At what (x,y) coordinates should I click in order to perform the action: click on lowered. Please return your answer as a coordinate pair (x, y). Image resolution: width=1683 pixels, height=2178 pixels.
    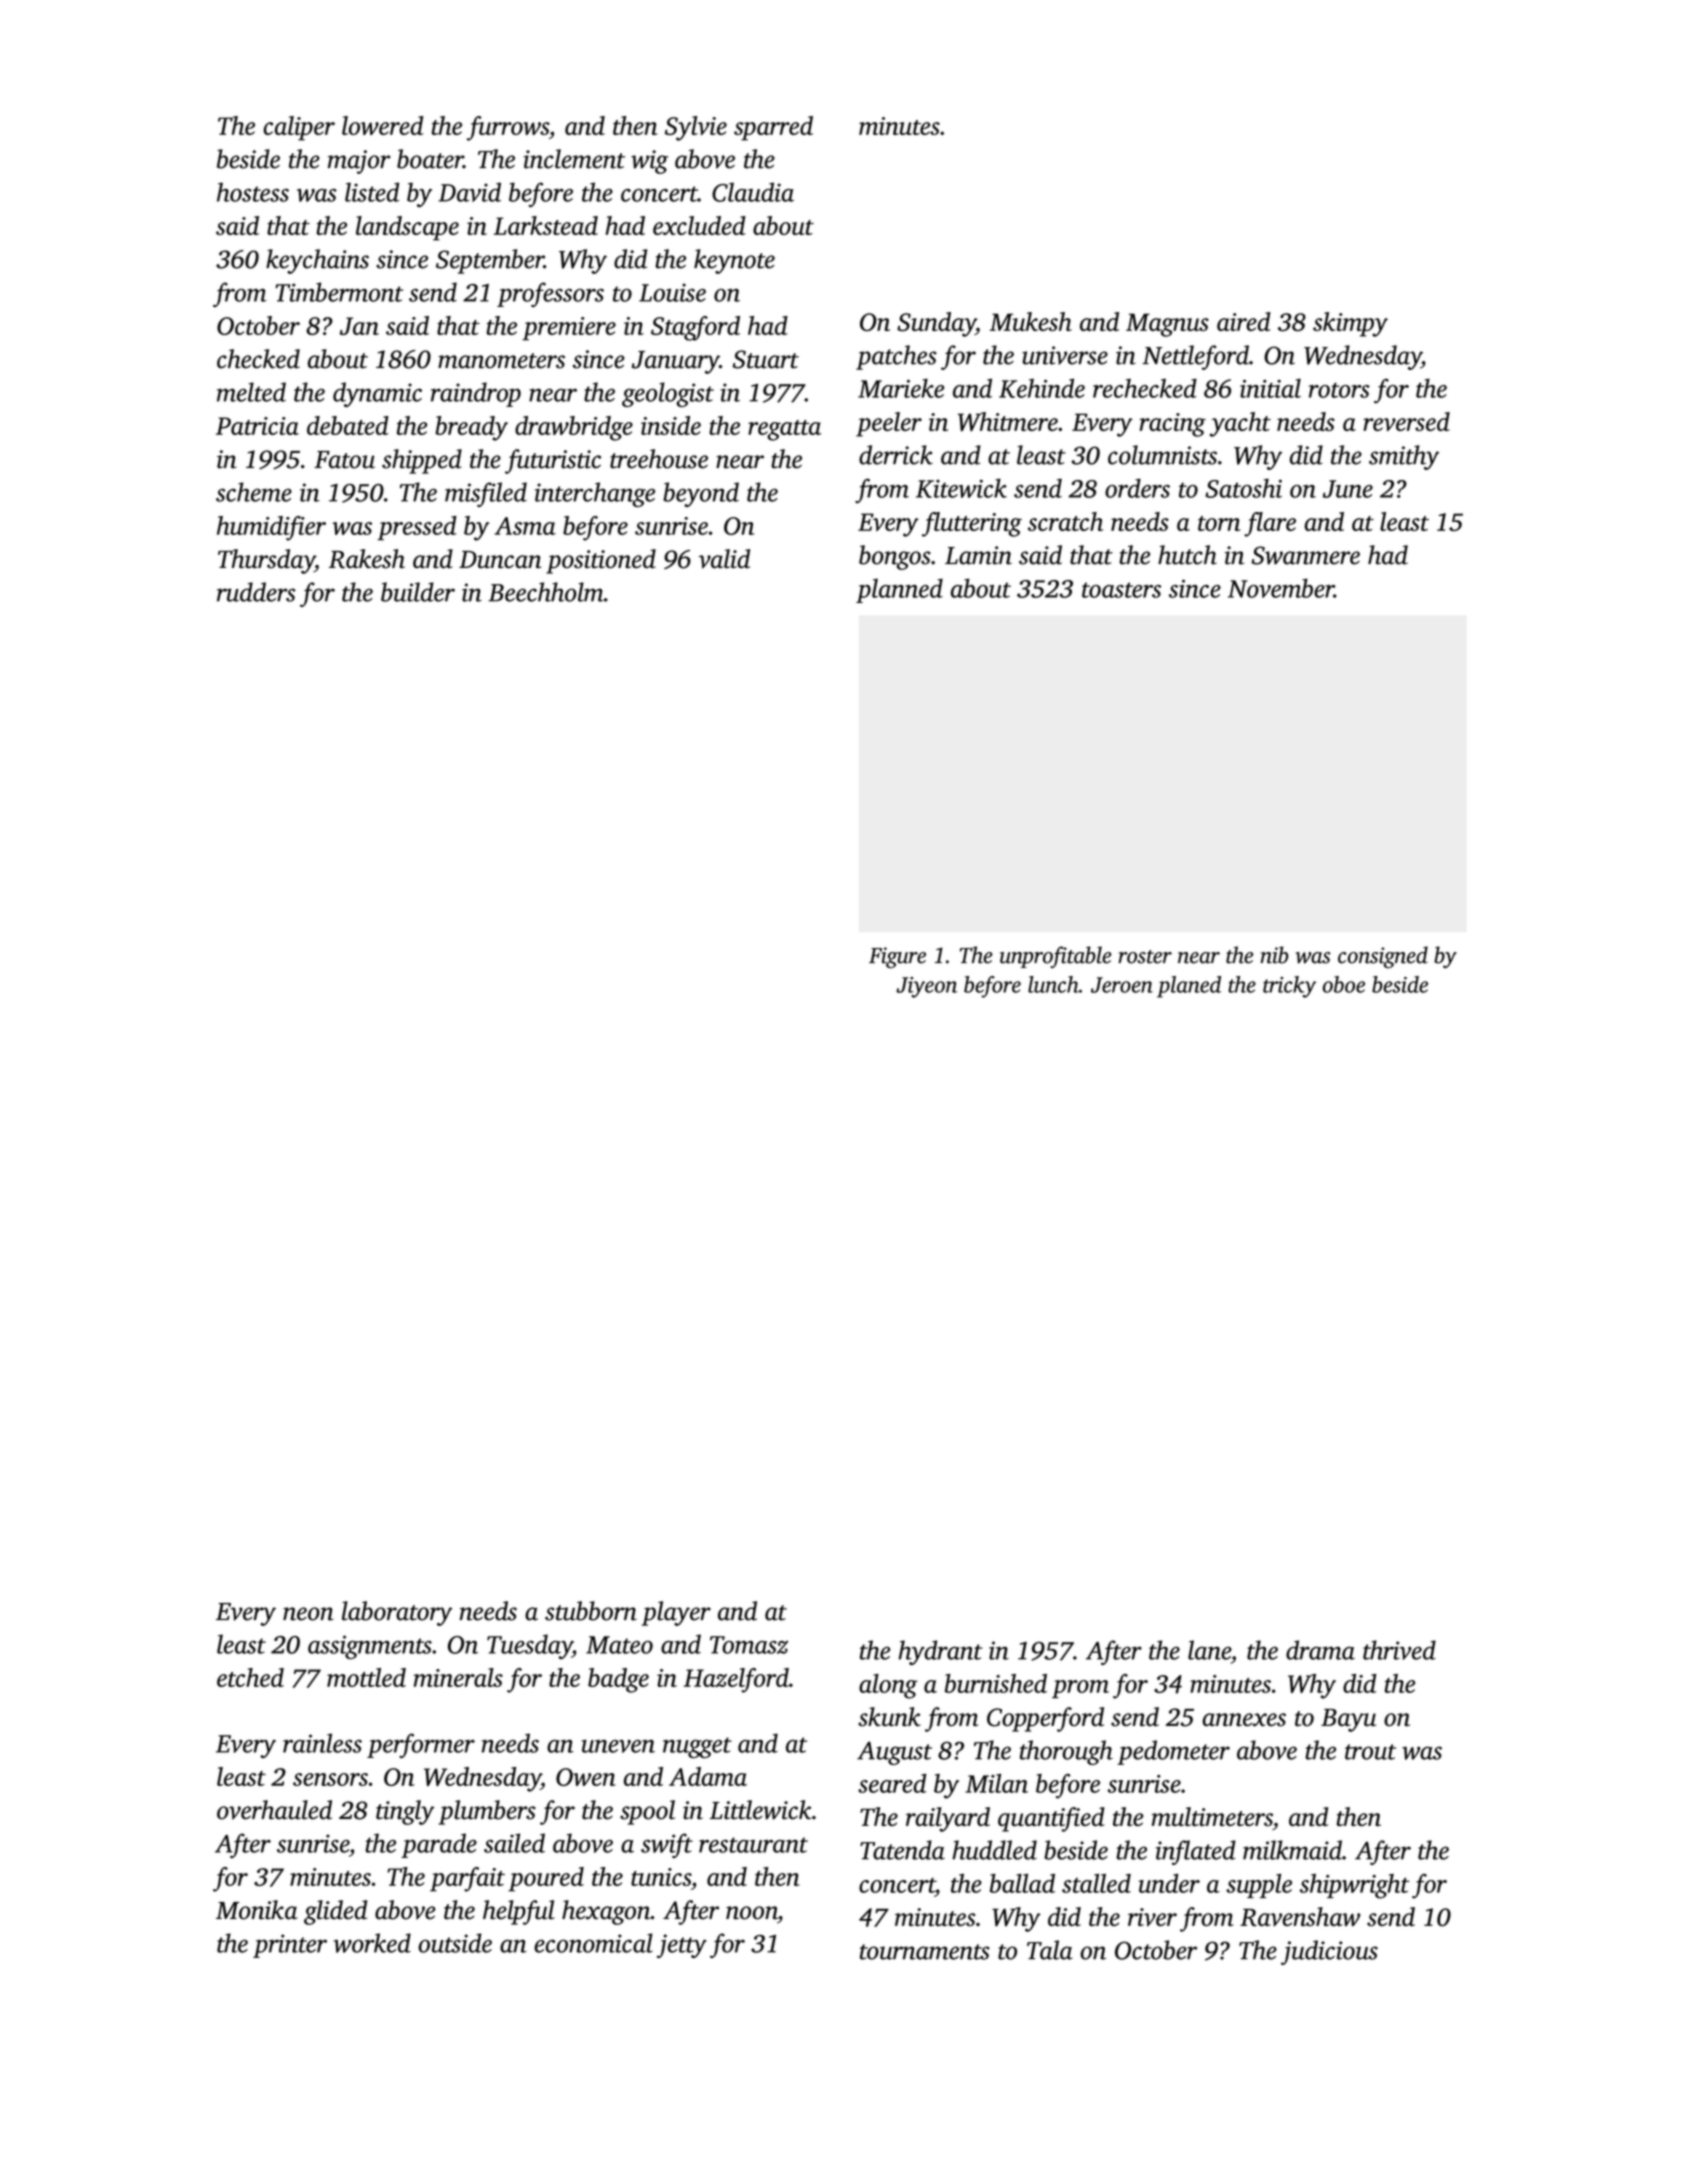
    Looking at the image, I should click on (382, 125).
